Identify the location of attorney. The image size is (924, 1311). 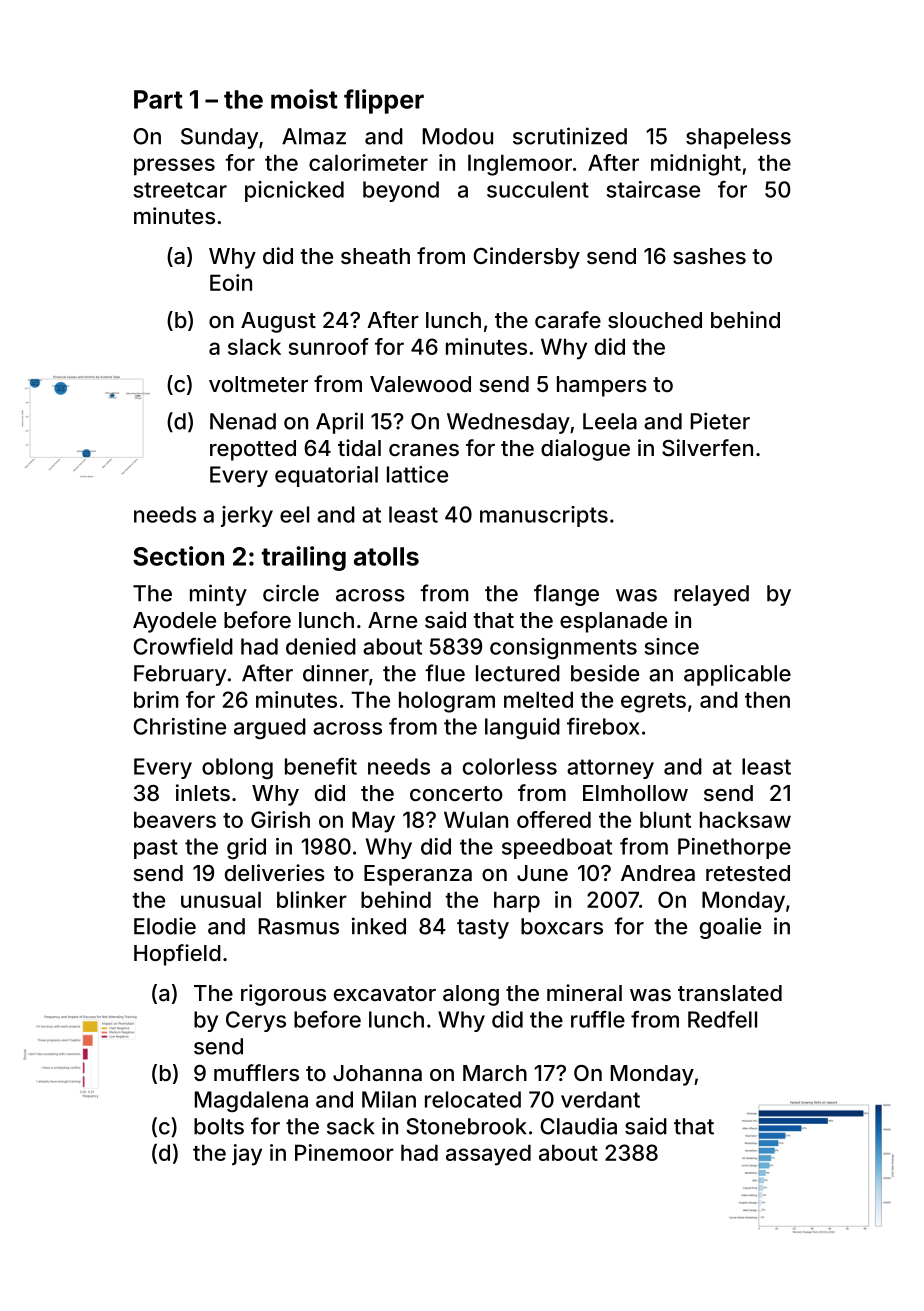
(610, 769).
